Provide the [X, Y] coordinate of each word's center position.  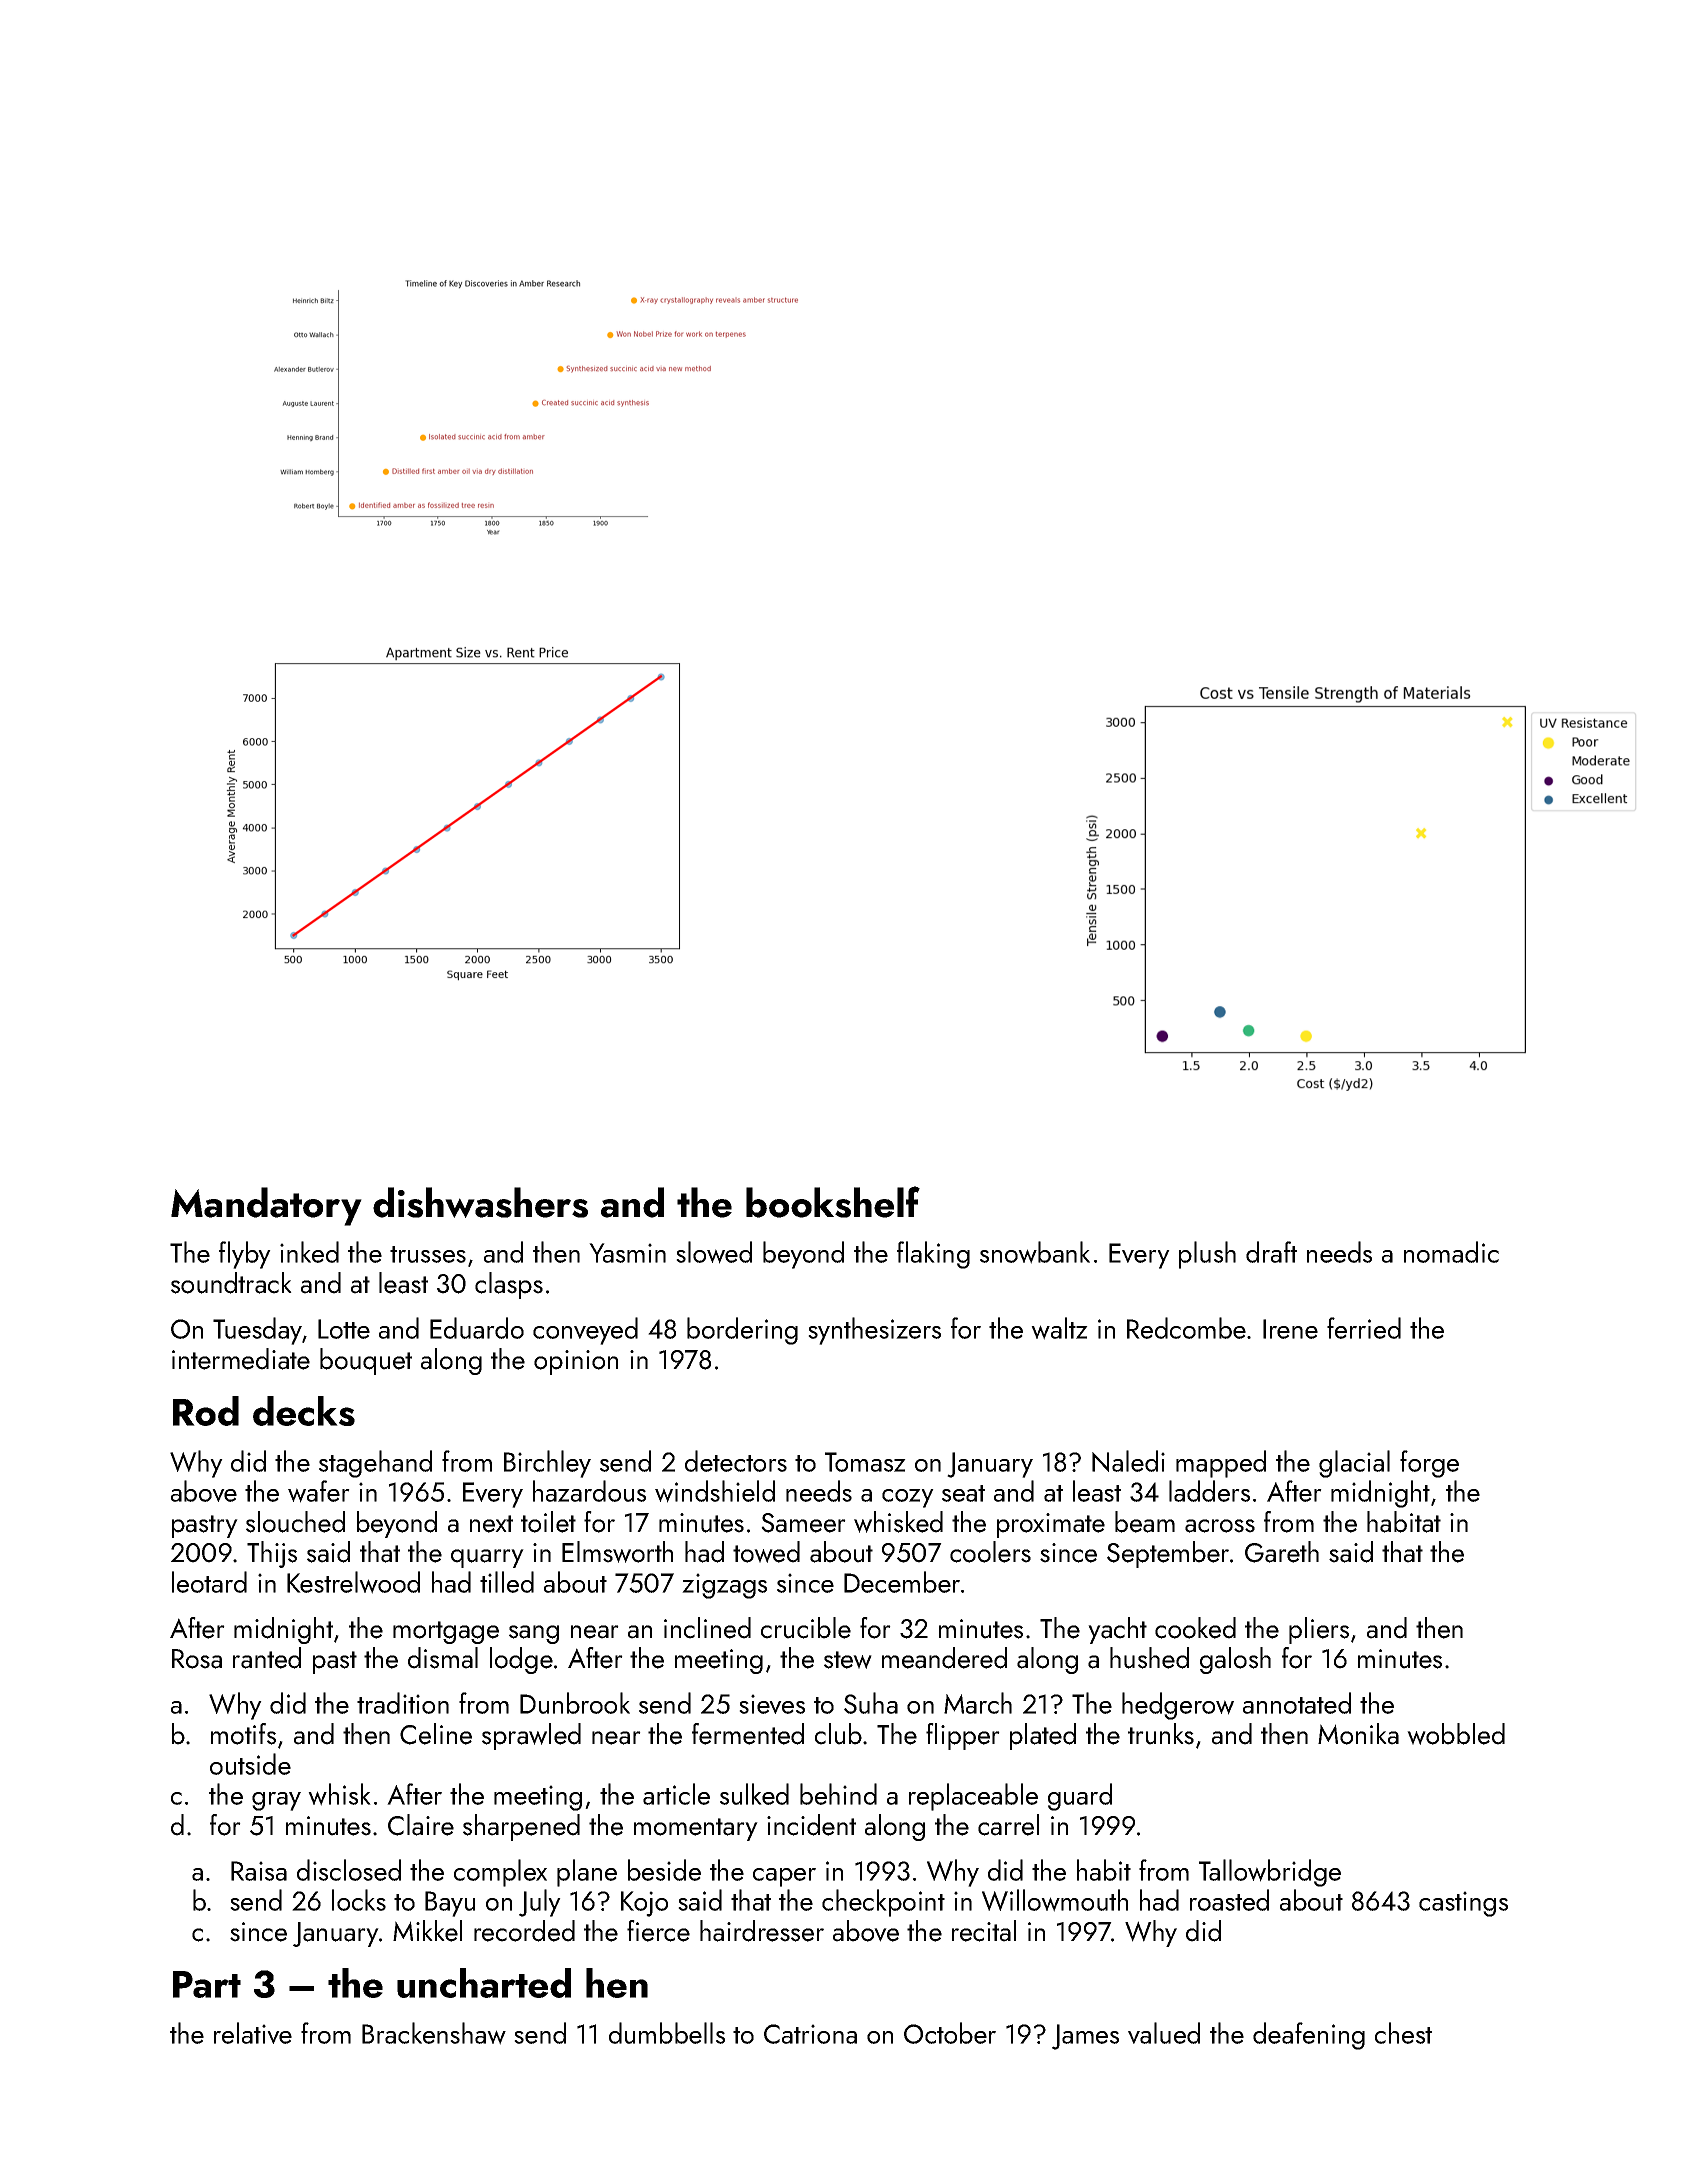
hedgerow [1178, 1706]
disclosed [349, 1870]
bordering [742, 1331]
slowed [714, 1252]
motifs [243, 1734]
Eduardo [477, 1328]
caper [784, 1877]
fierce [658, 1931]
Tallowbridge [1270, 1873]
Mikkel [427, 1931]
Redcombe [1186, 1328]
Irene [1290, 1329]
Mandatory [266, 1206]
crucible [806, 1628]
